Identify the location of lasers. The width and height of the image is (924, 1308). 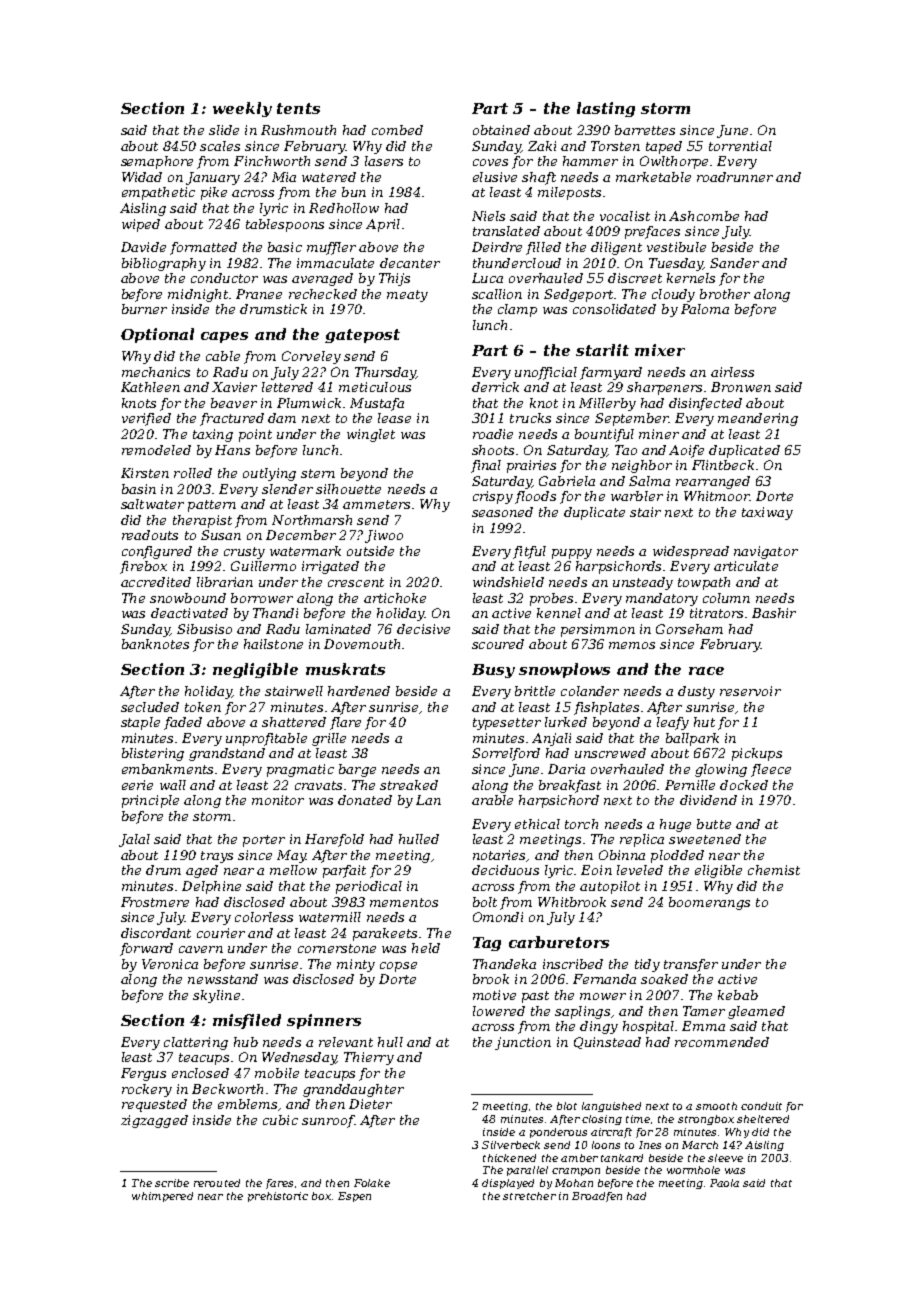
(384, 161).
